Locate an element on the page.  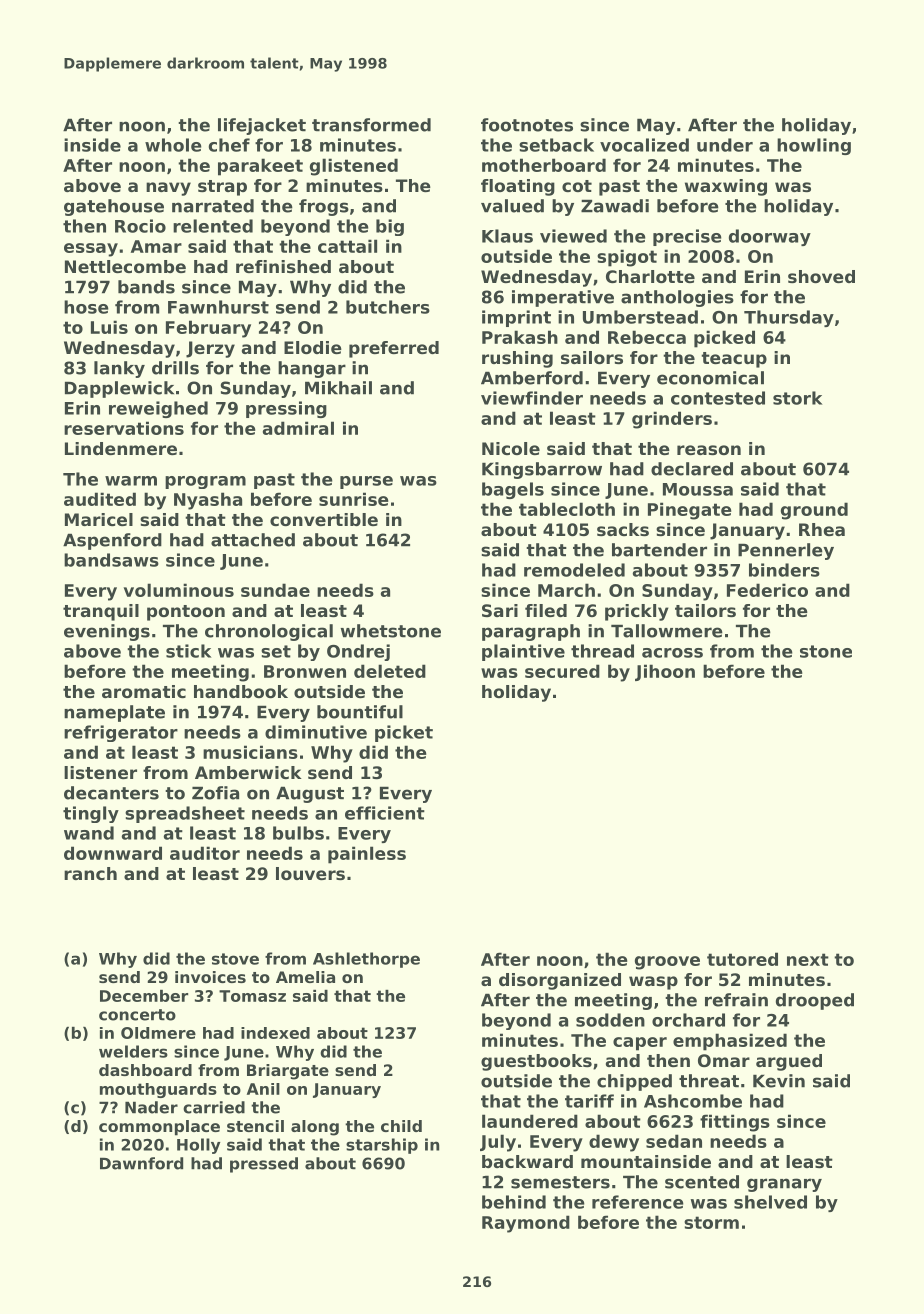
next is located at coordinates (808, 959).
